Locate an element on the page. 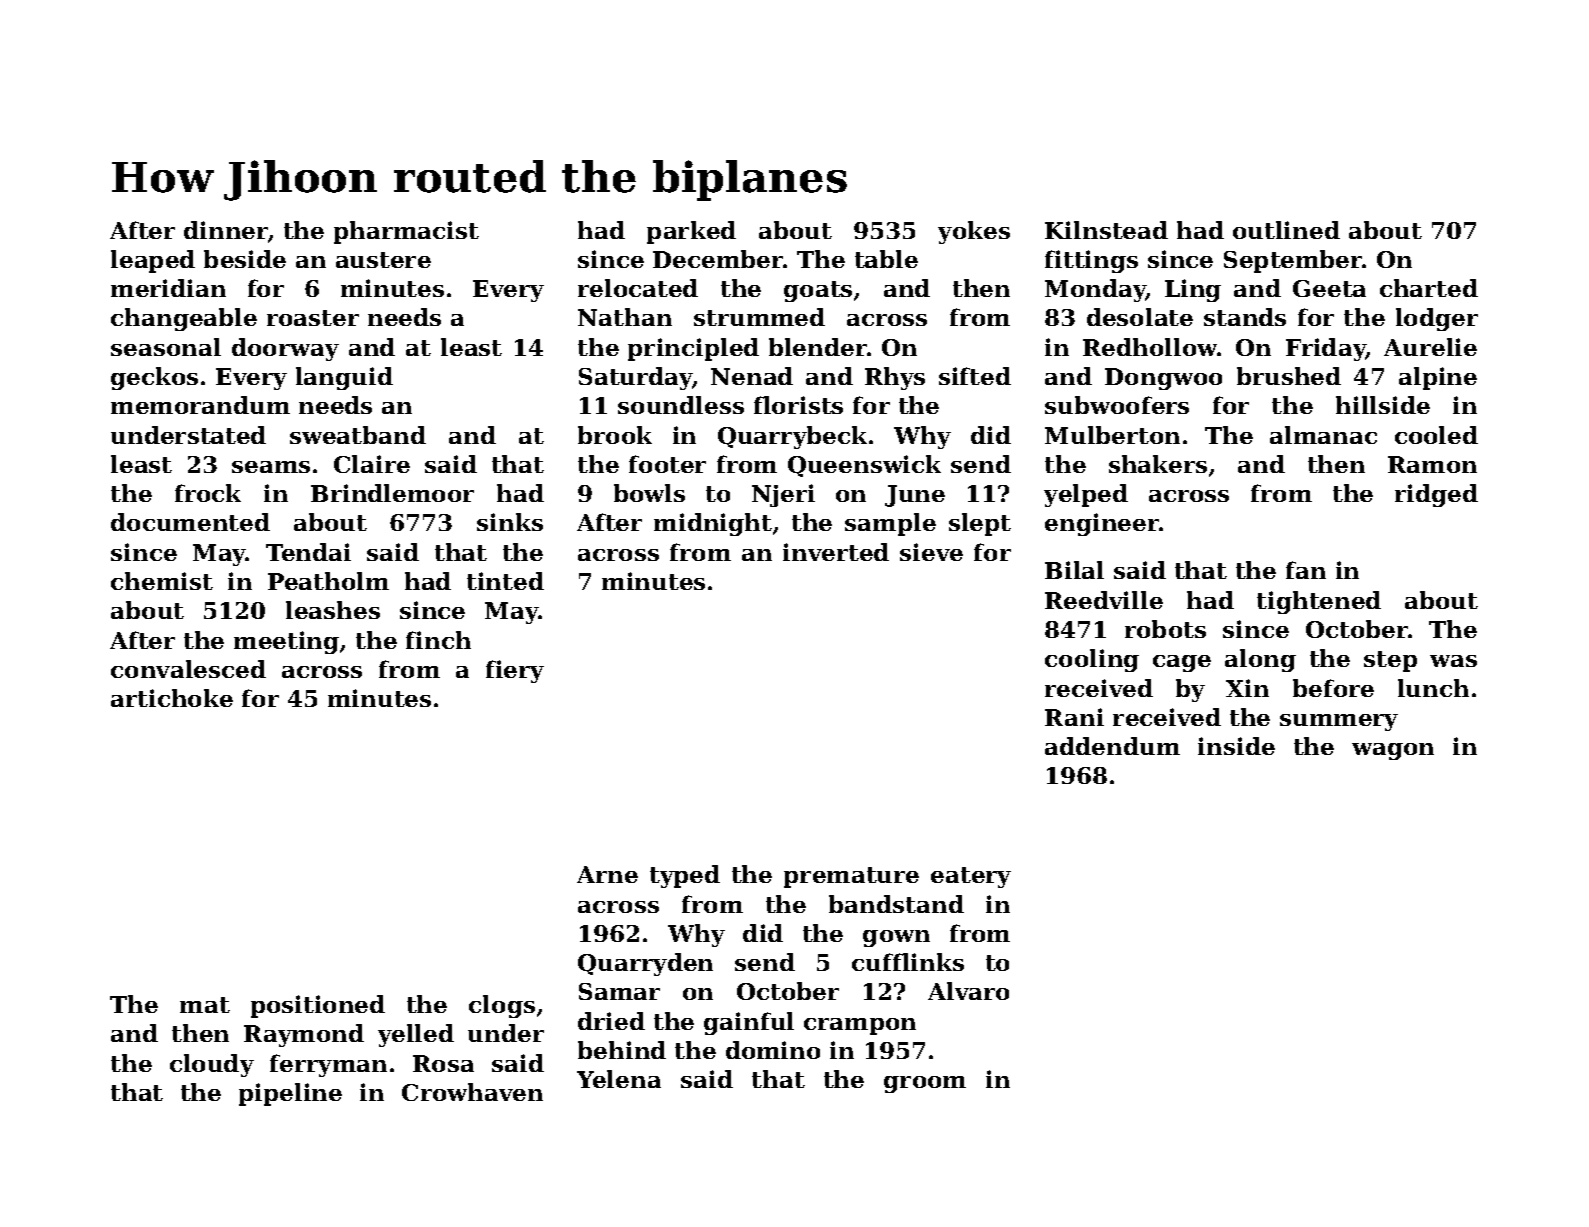 Image resolution: width=1589 pixels, height=1227 pixels. Queenswick is located at coordinates (864, 466).
